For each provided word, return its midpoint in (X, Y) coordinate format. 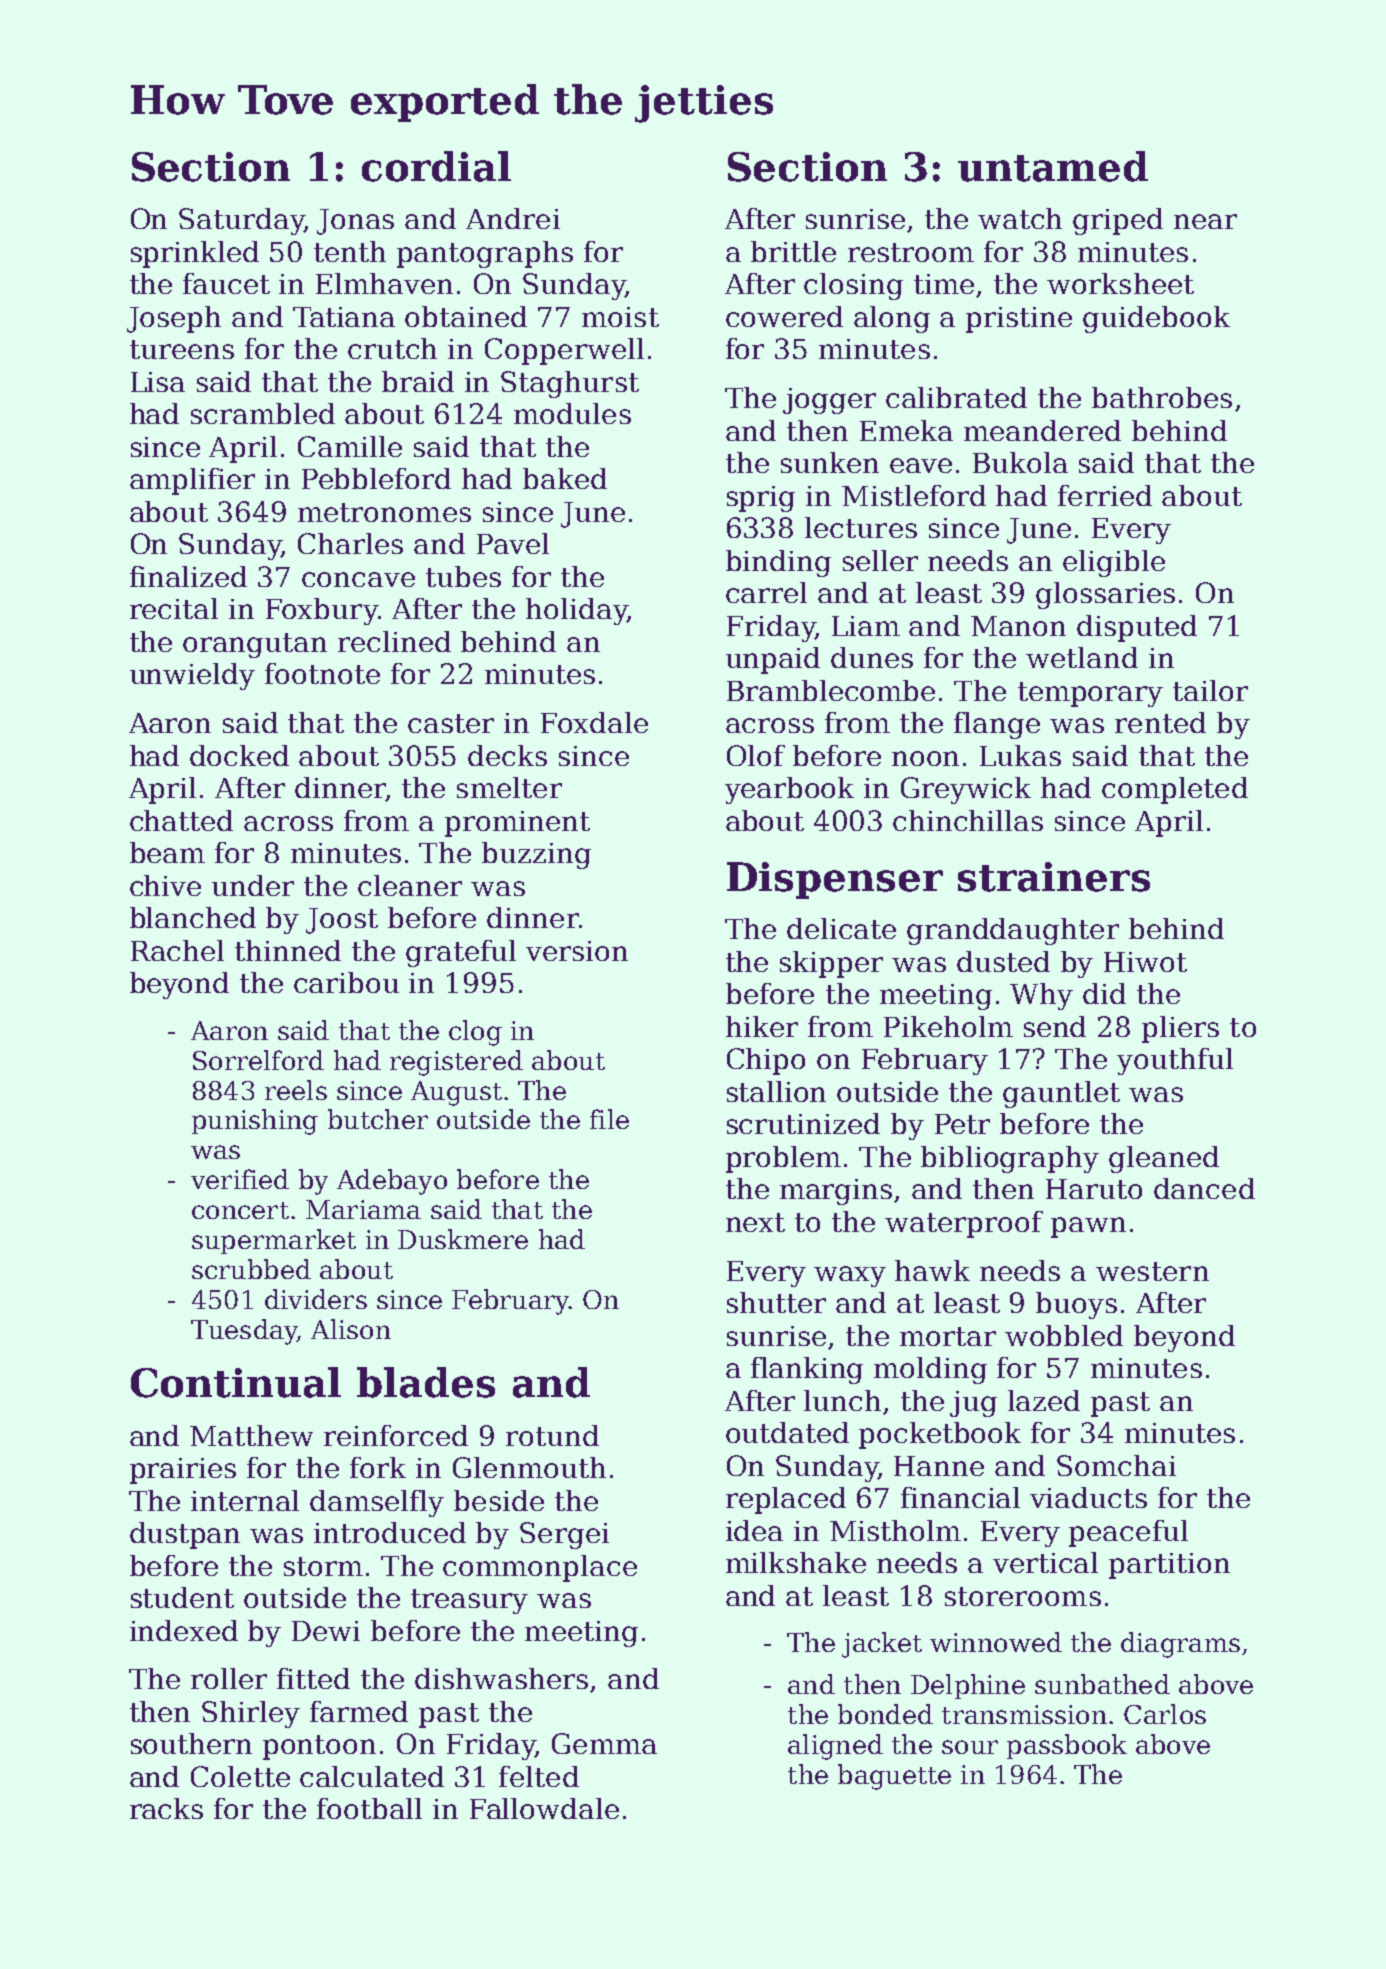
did (1104, 993)
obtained (466, 316)
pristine (1019, 320)
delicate (841, 928)
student (182, 1597)
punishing (255, 1122)
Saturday (242, 221)
